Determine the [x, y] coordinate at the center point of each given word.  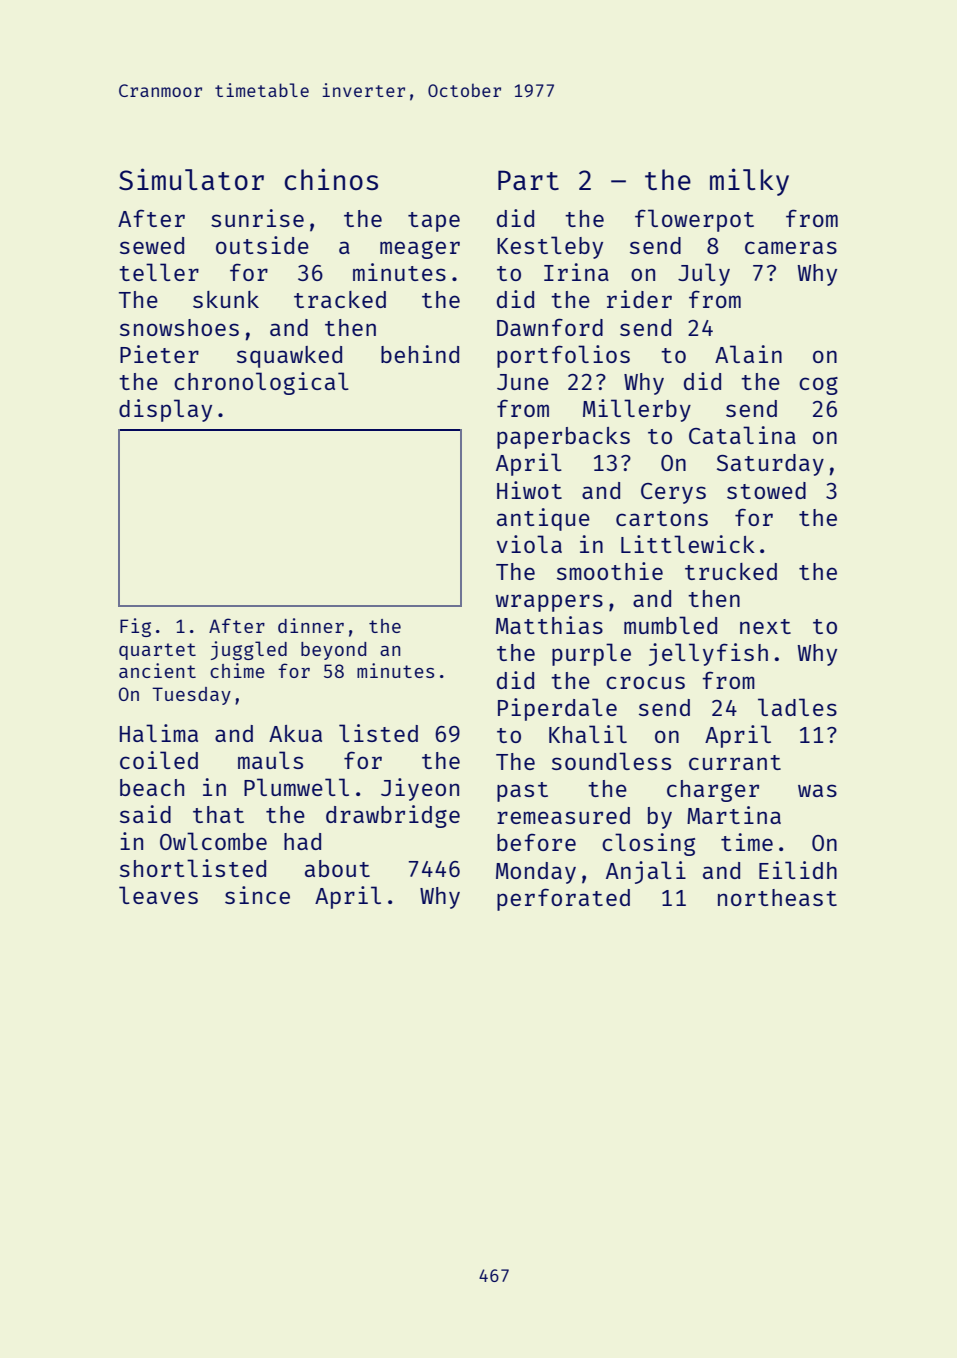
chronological [261, 383]
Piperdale [557, 709]
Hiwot [529, 490]
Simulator [191, 179]
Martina [734, 815]
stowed [766, 490]
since [257, 895]
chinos [331, 179]
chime [237, 670]
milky [749, 182]
